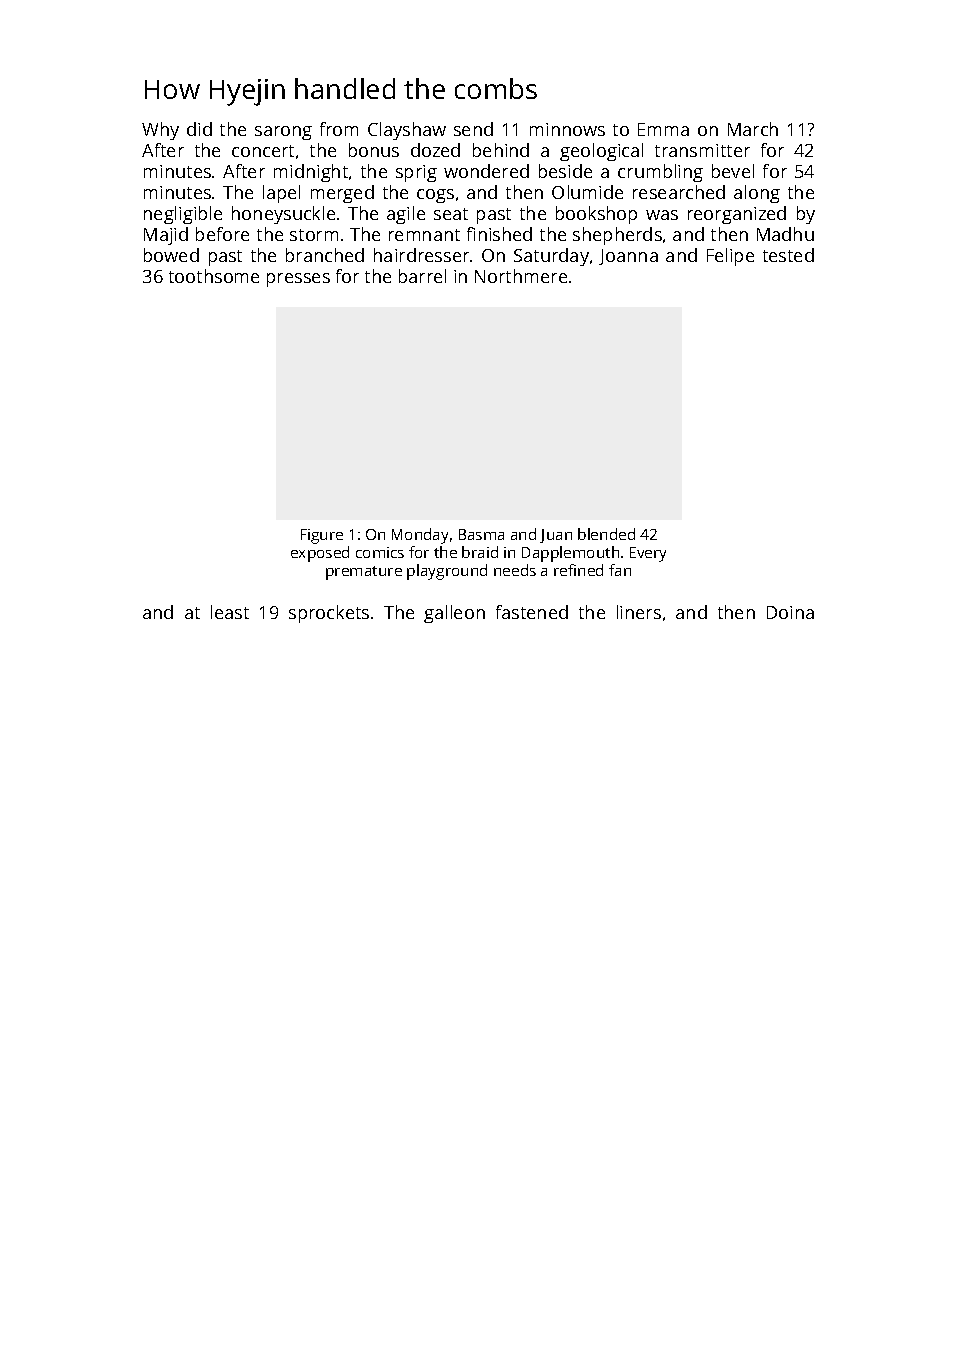 Image resolution: width=958 pixels, height=1360 pixels. What do you see at coordinates (567, 129) in the document?
I see `minnows` at bounding box center [567, 129].
